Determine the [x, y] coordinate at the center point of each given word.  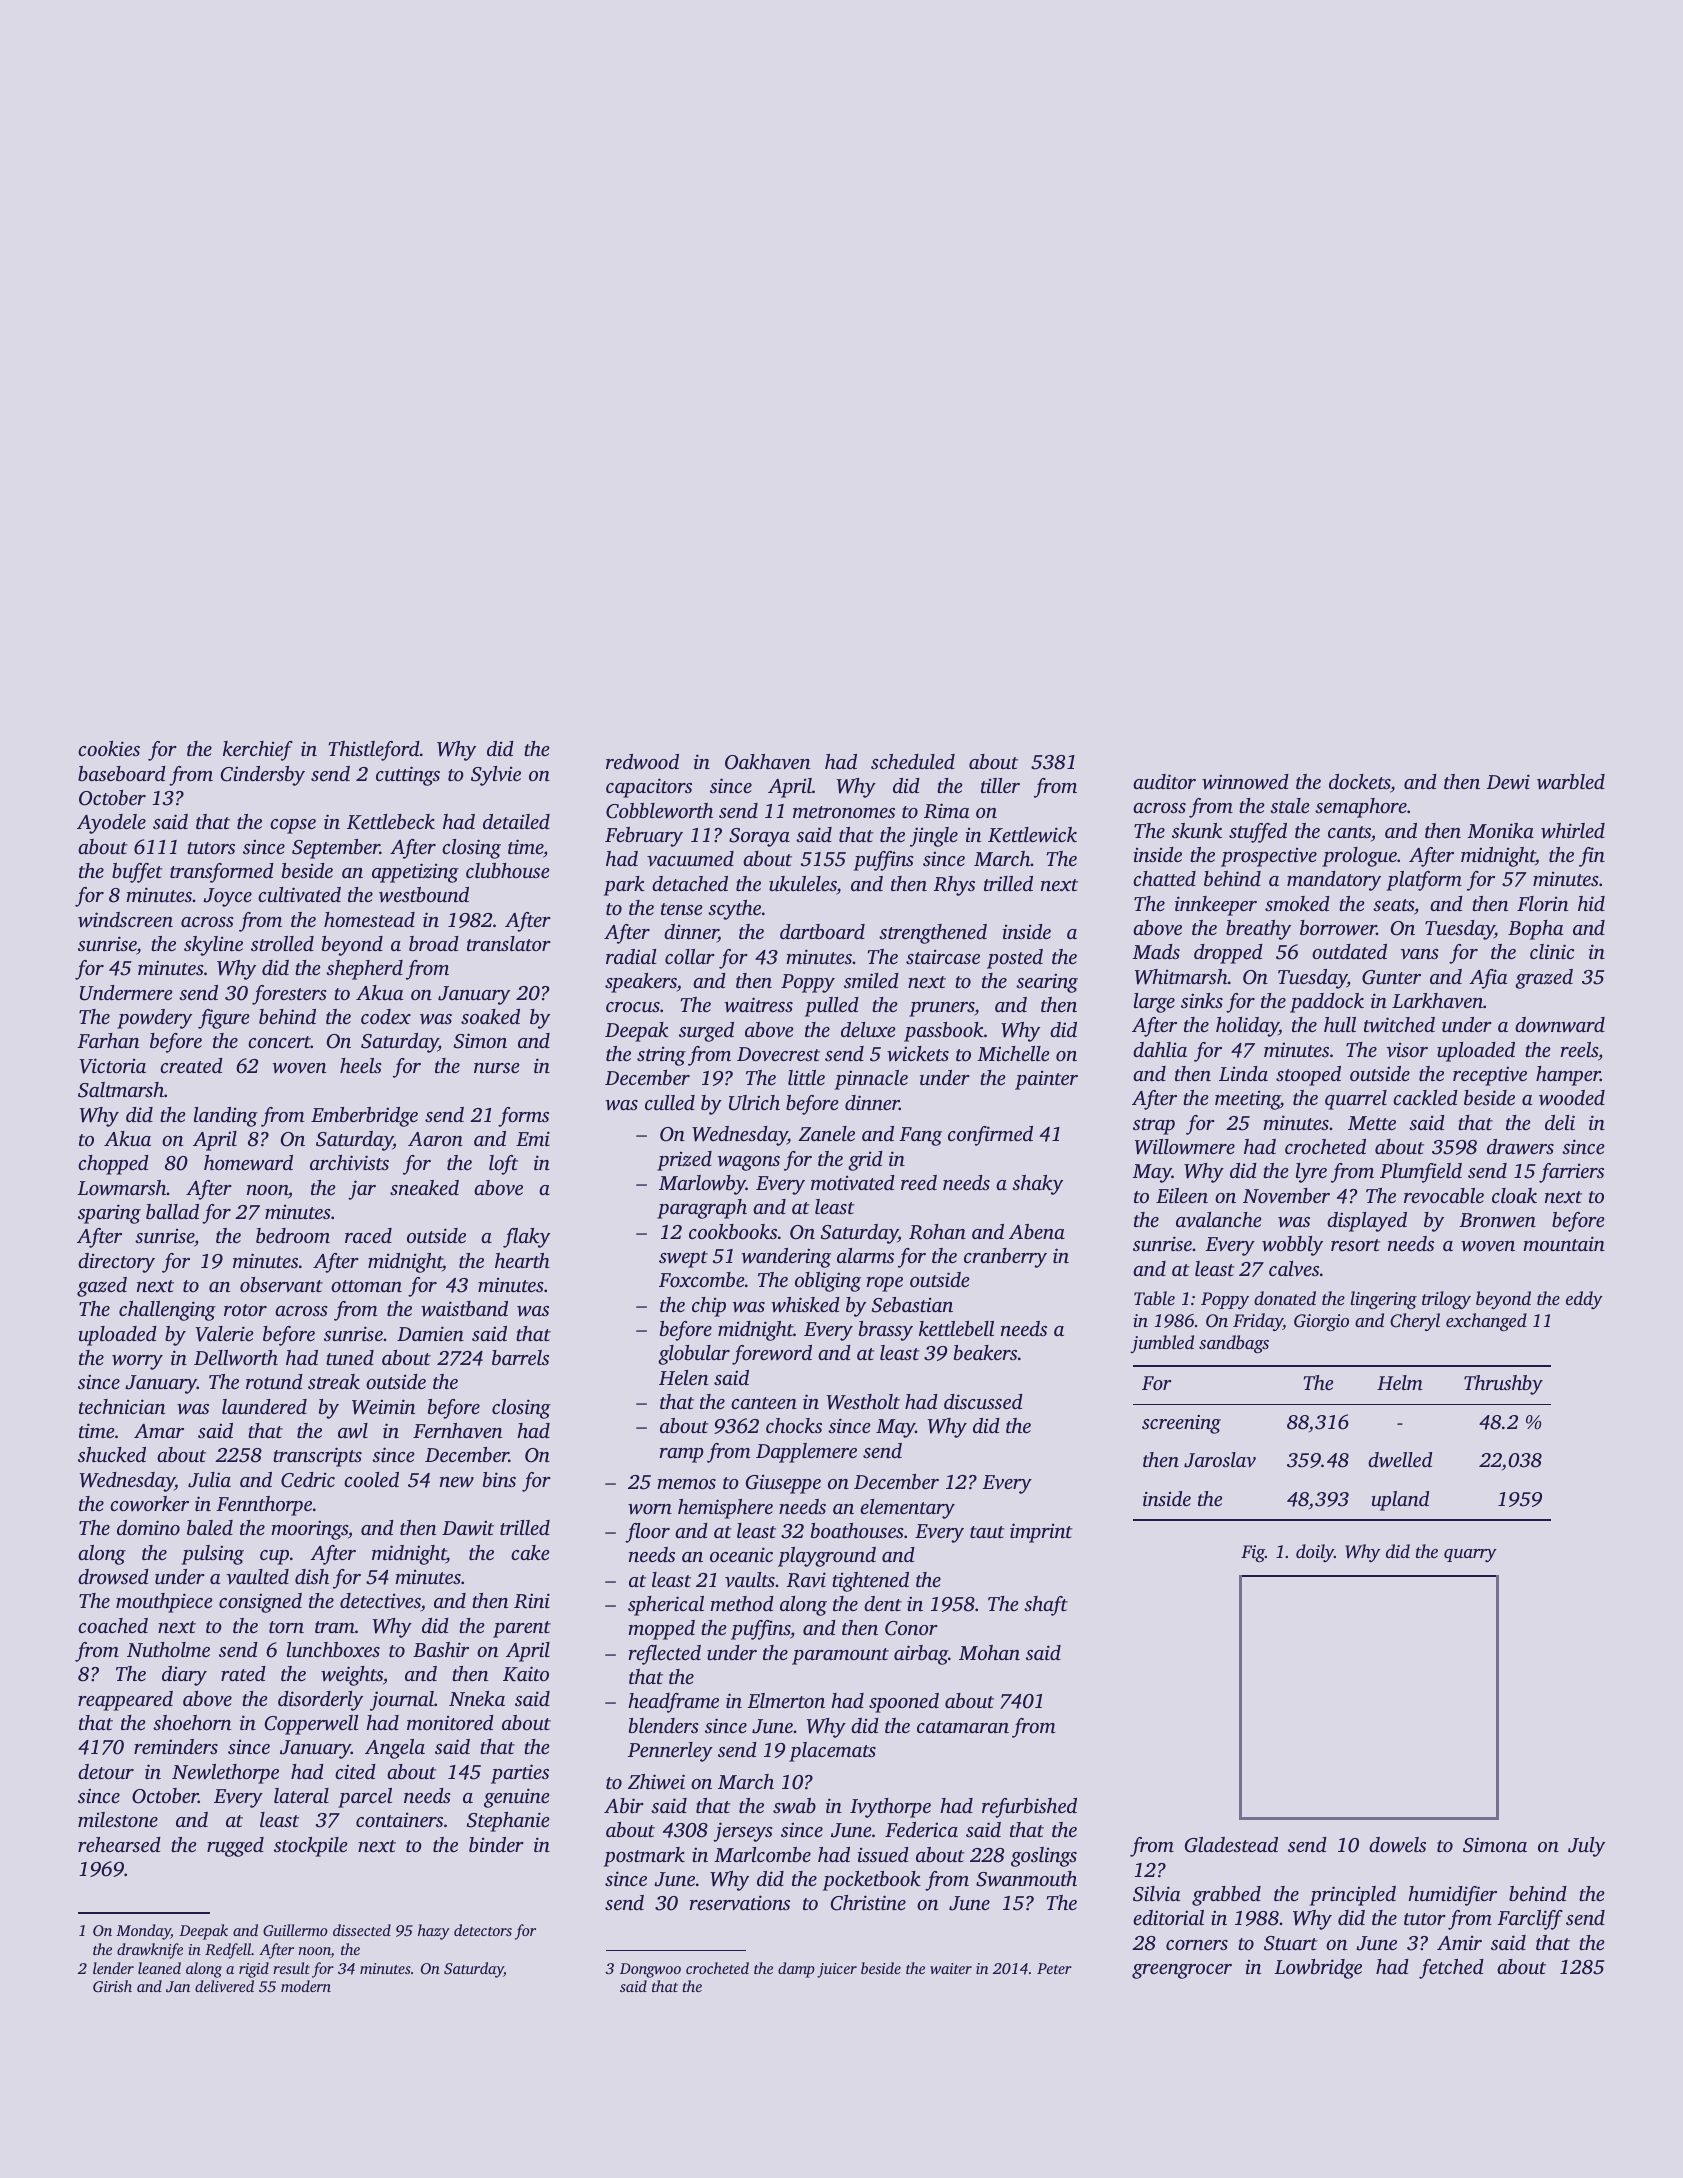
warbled [1571, 782]
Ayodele [111, 824]
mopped [661, 1630]
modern [306, 1986]
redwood [642, 762]
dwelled [1400, 1460]
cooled [371, 1479]
